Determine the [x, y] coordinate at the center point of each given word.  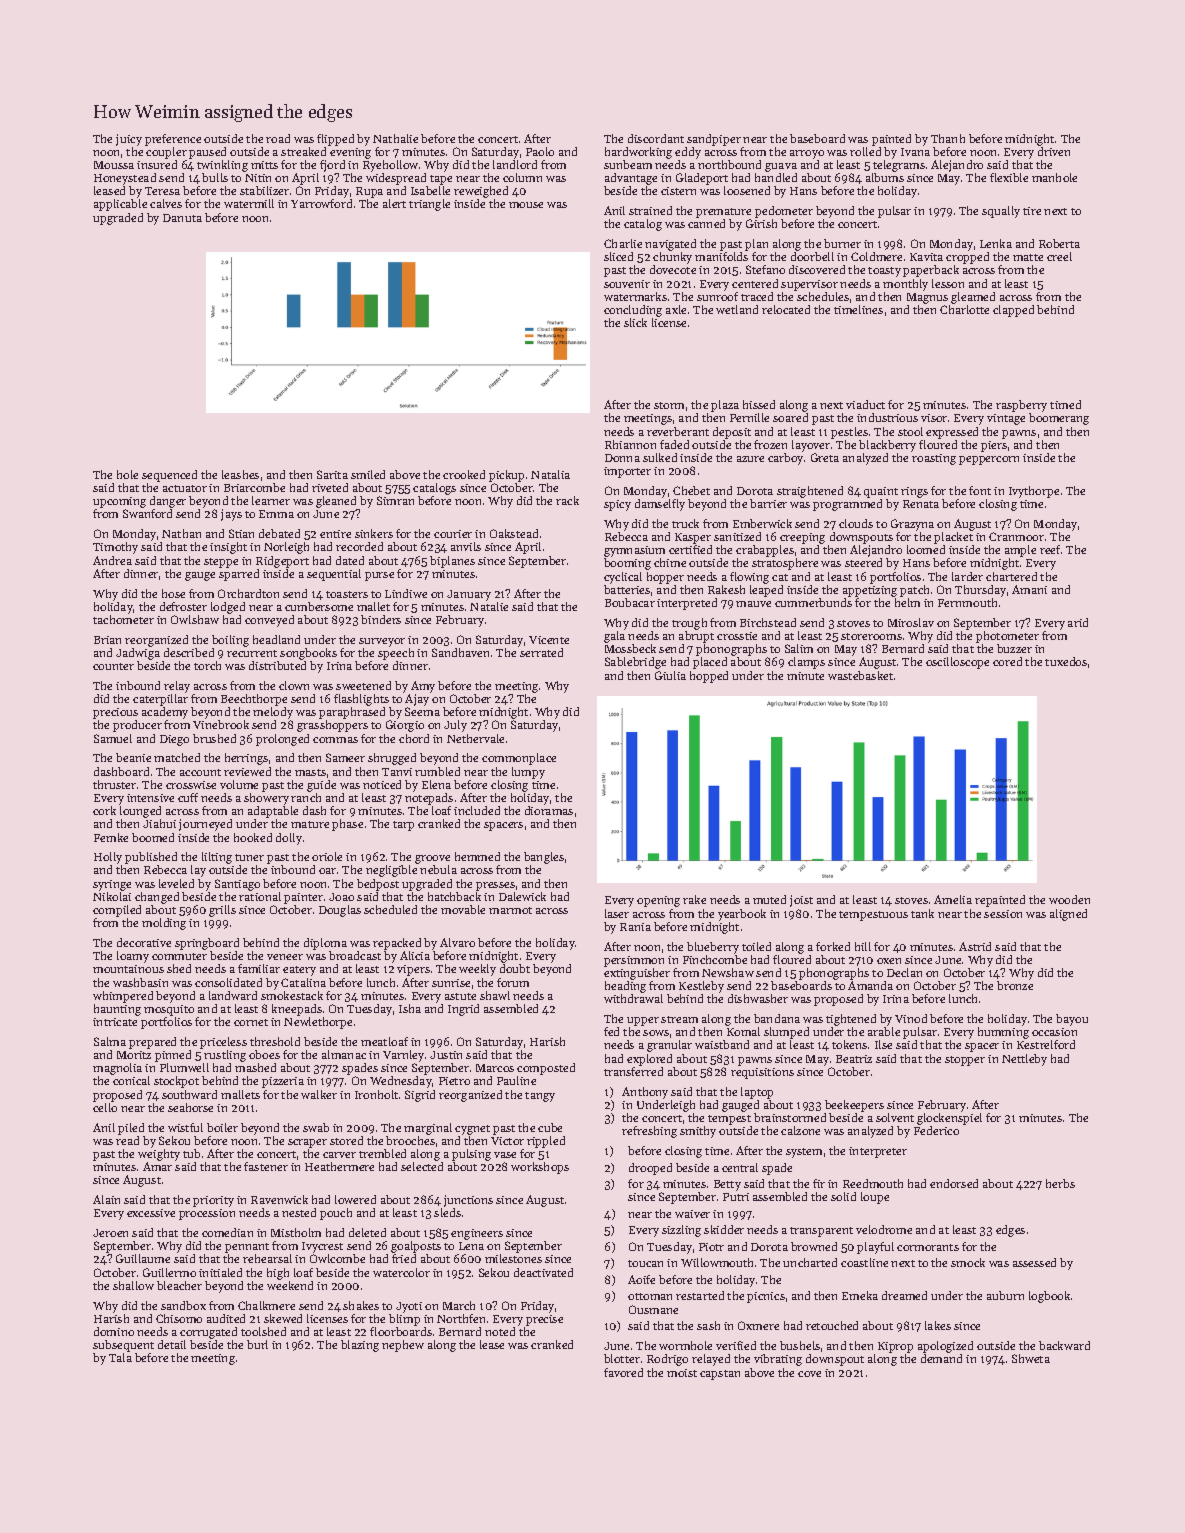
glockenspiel [949, 1119]
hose [173, 593]
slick [635, 322]
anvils [466, 546]
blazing [360, 1346]
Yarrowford [321, 203]
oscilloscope [957, 663]
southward [189, 1094]
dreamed [904, 1295]
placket [953, 538]
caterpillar [160, 700]
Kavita [926, 257]
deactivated [543, 1272]
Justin [446, 1055]
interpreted [687, 604]
